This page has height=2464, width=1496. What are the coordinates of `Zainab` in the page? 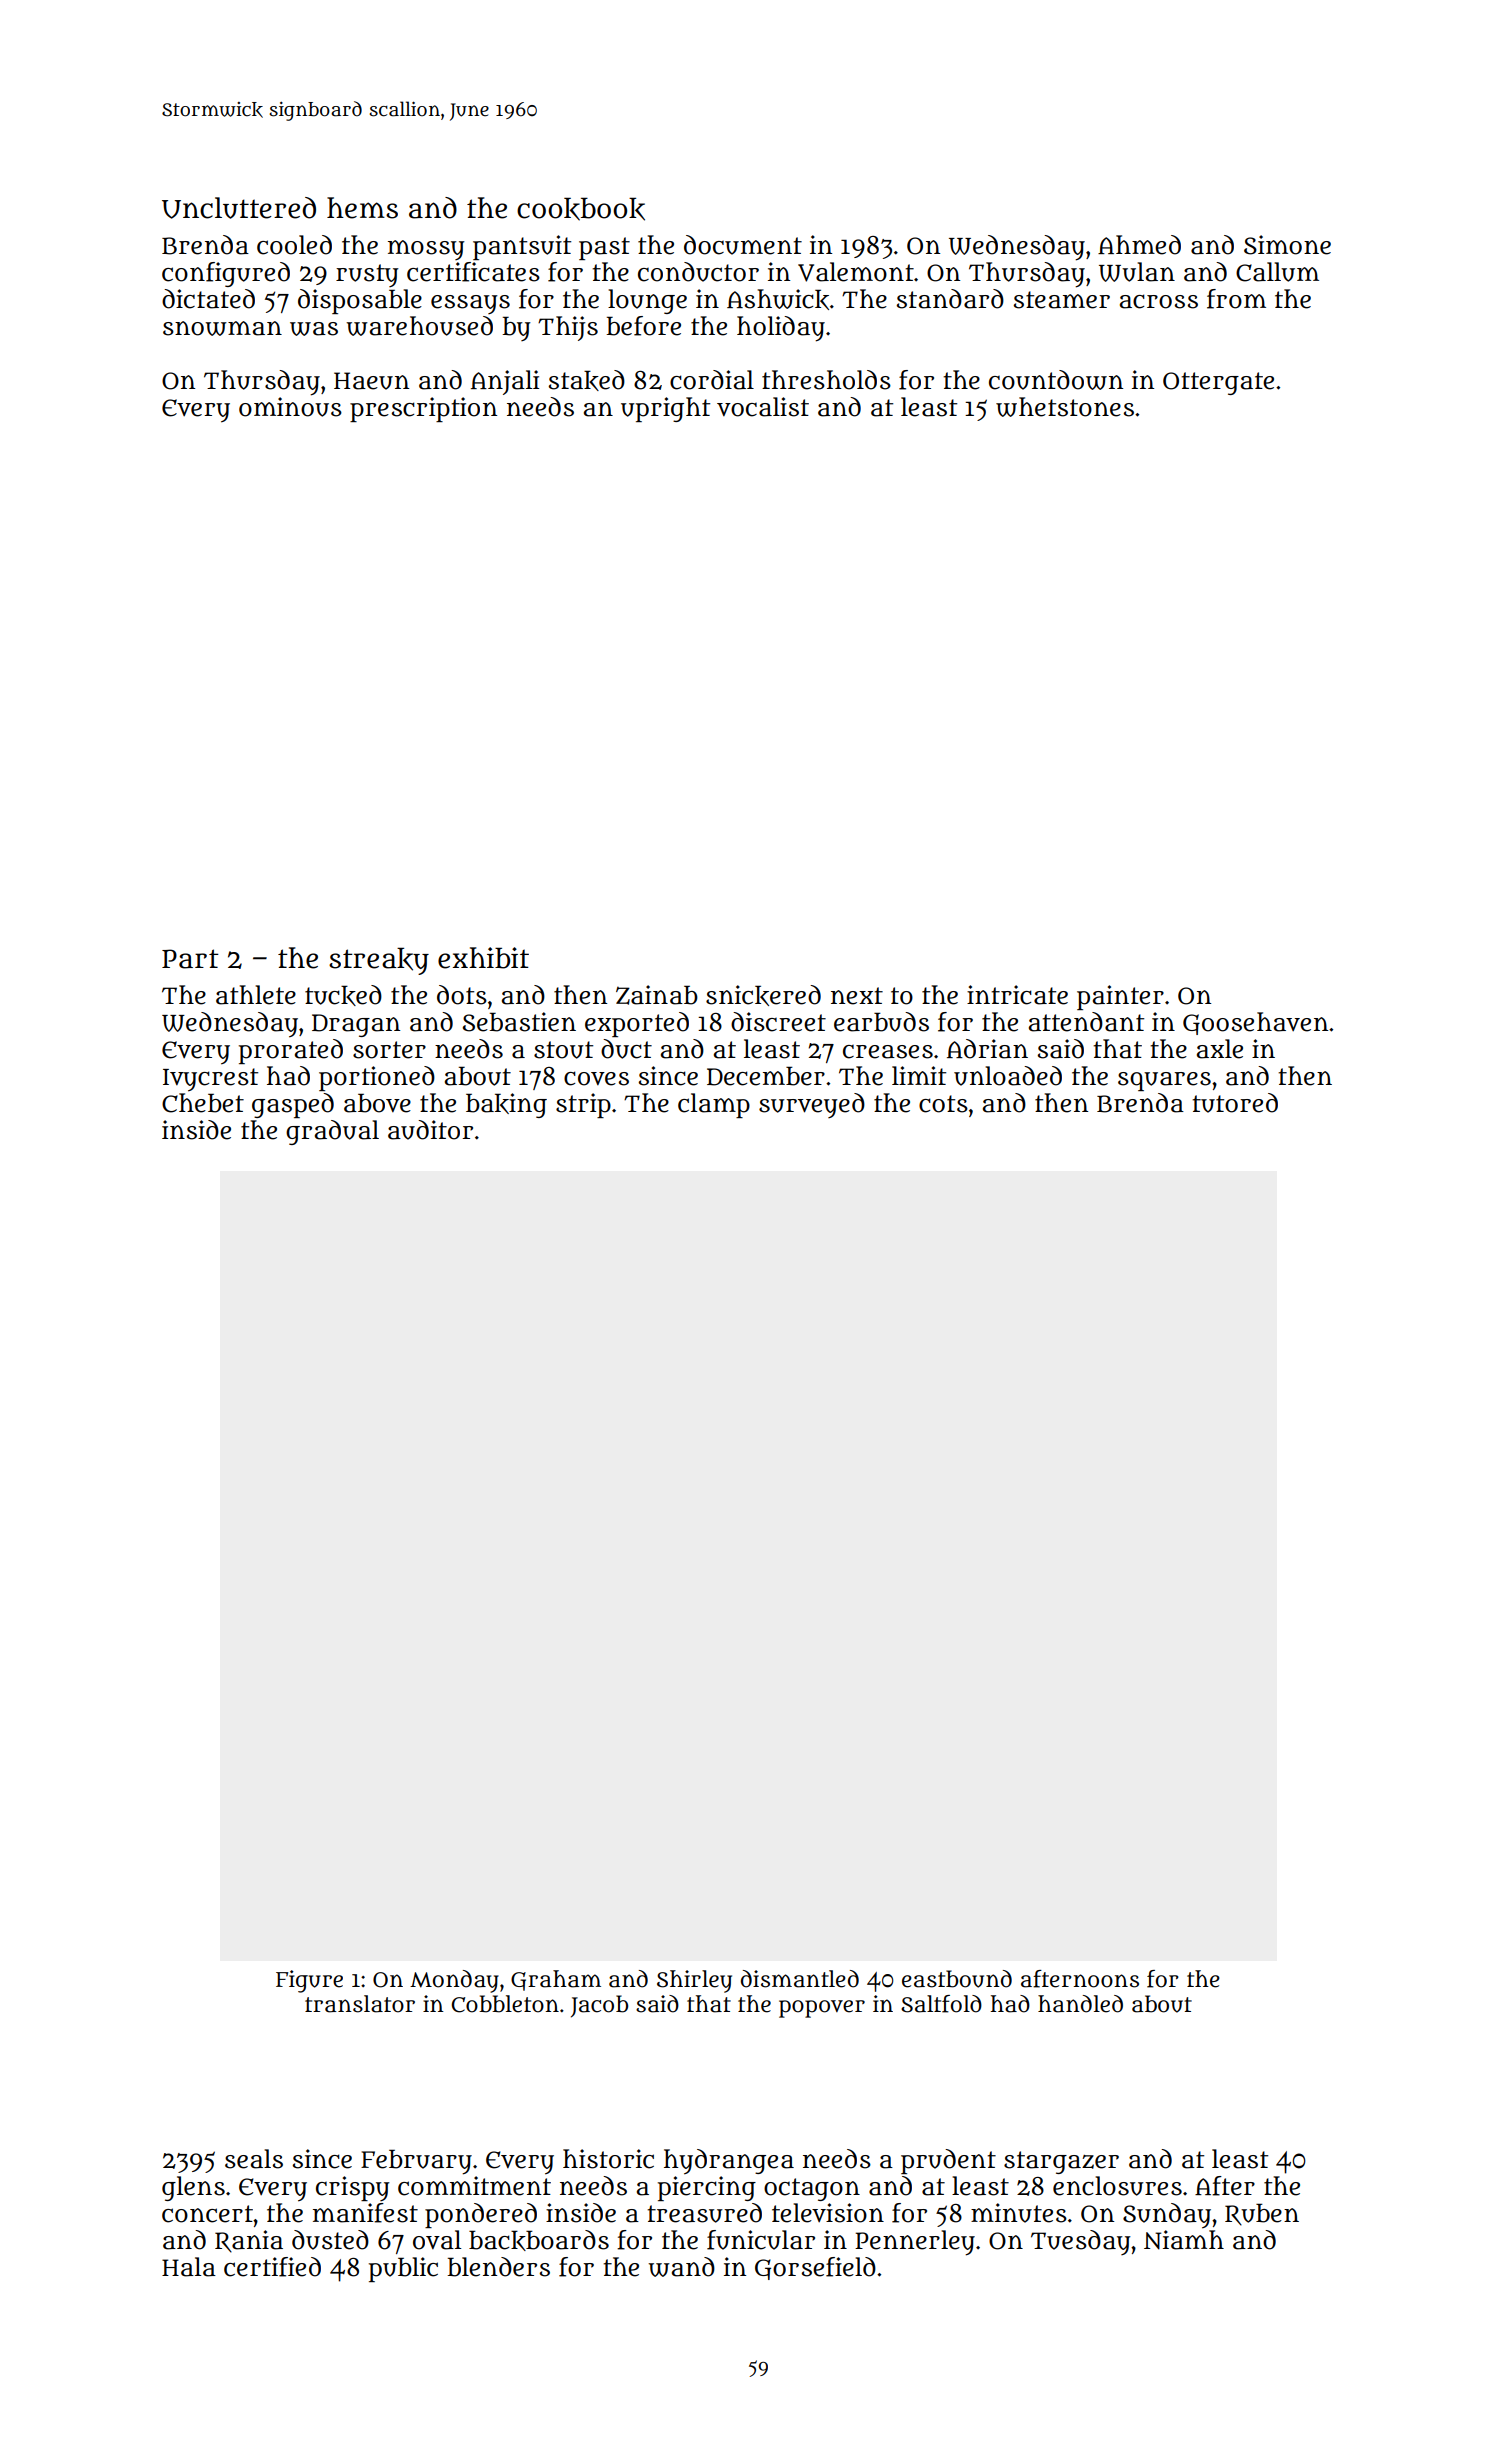 It's located at (657, 995).
